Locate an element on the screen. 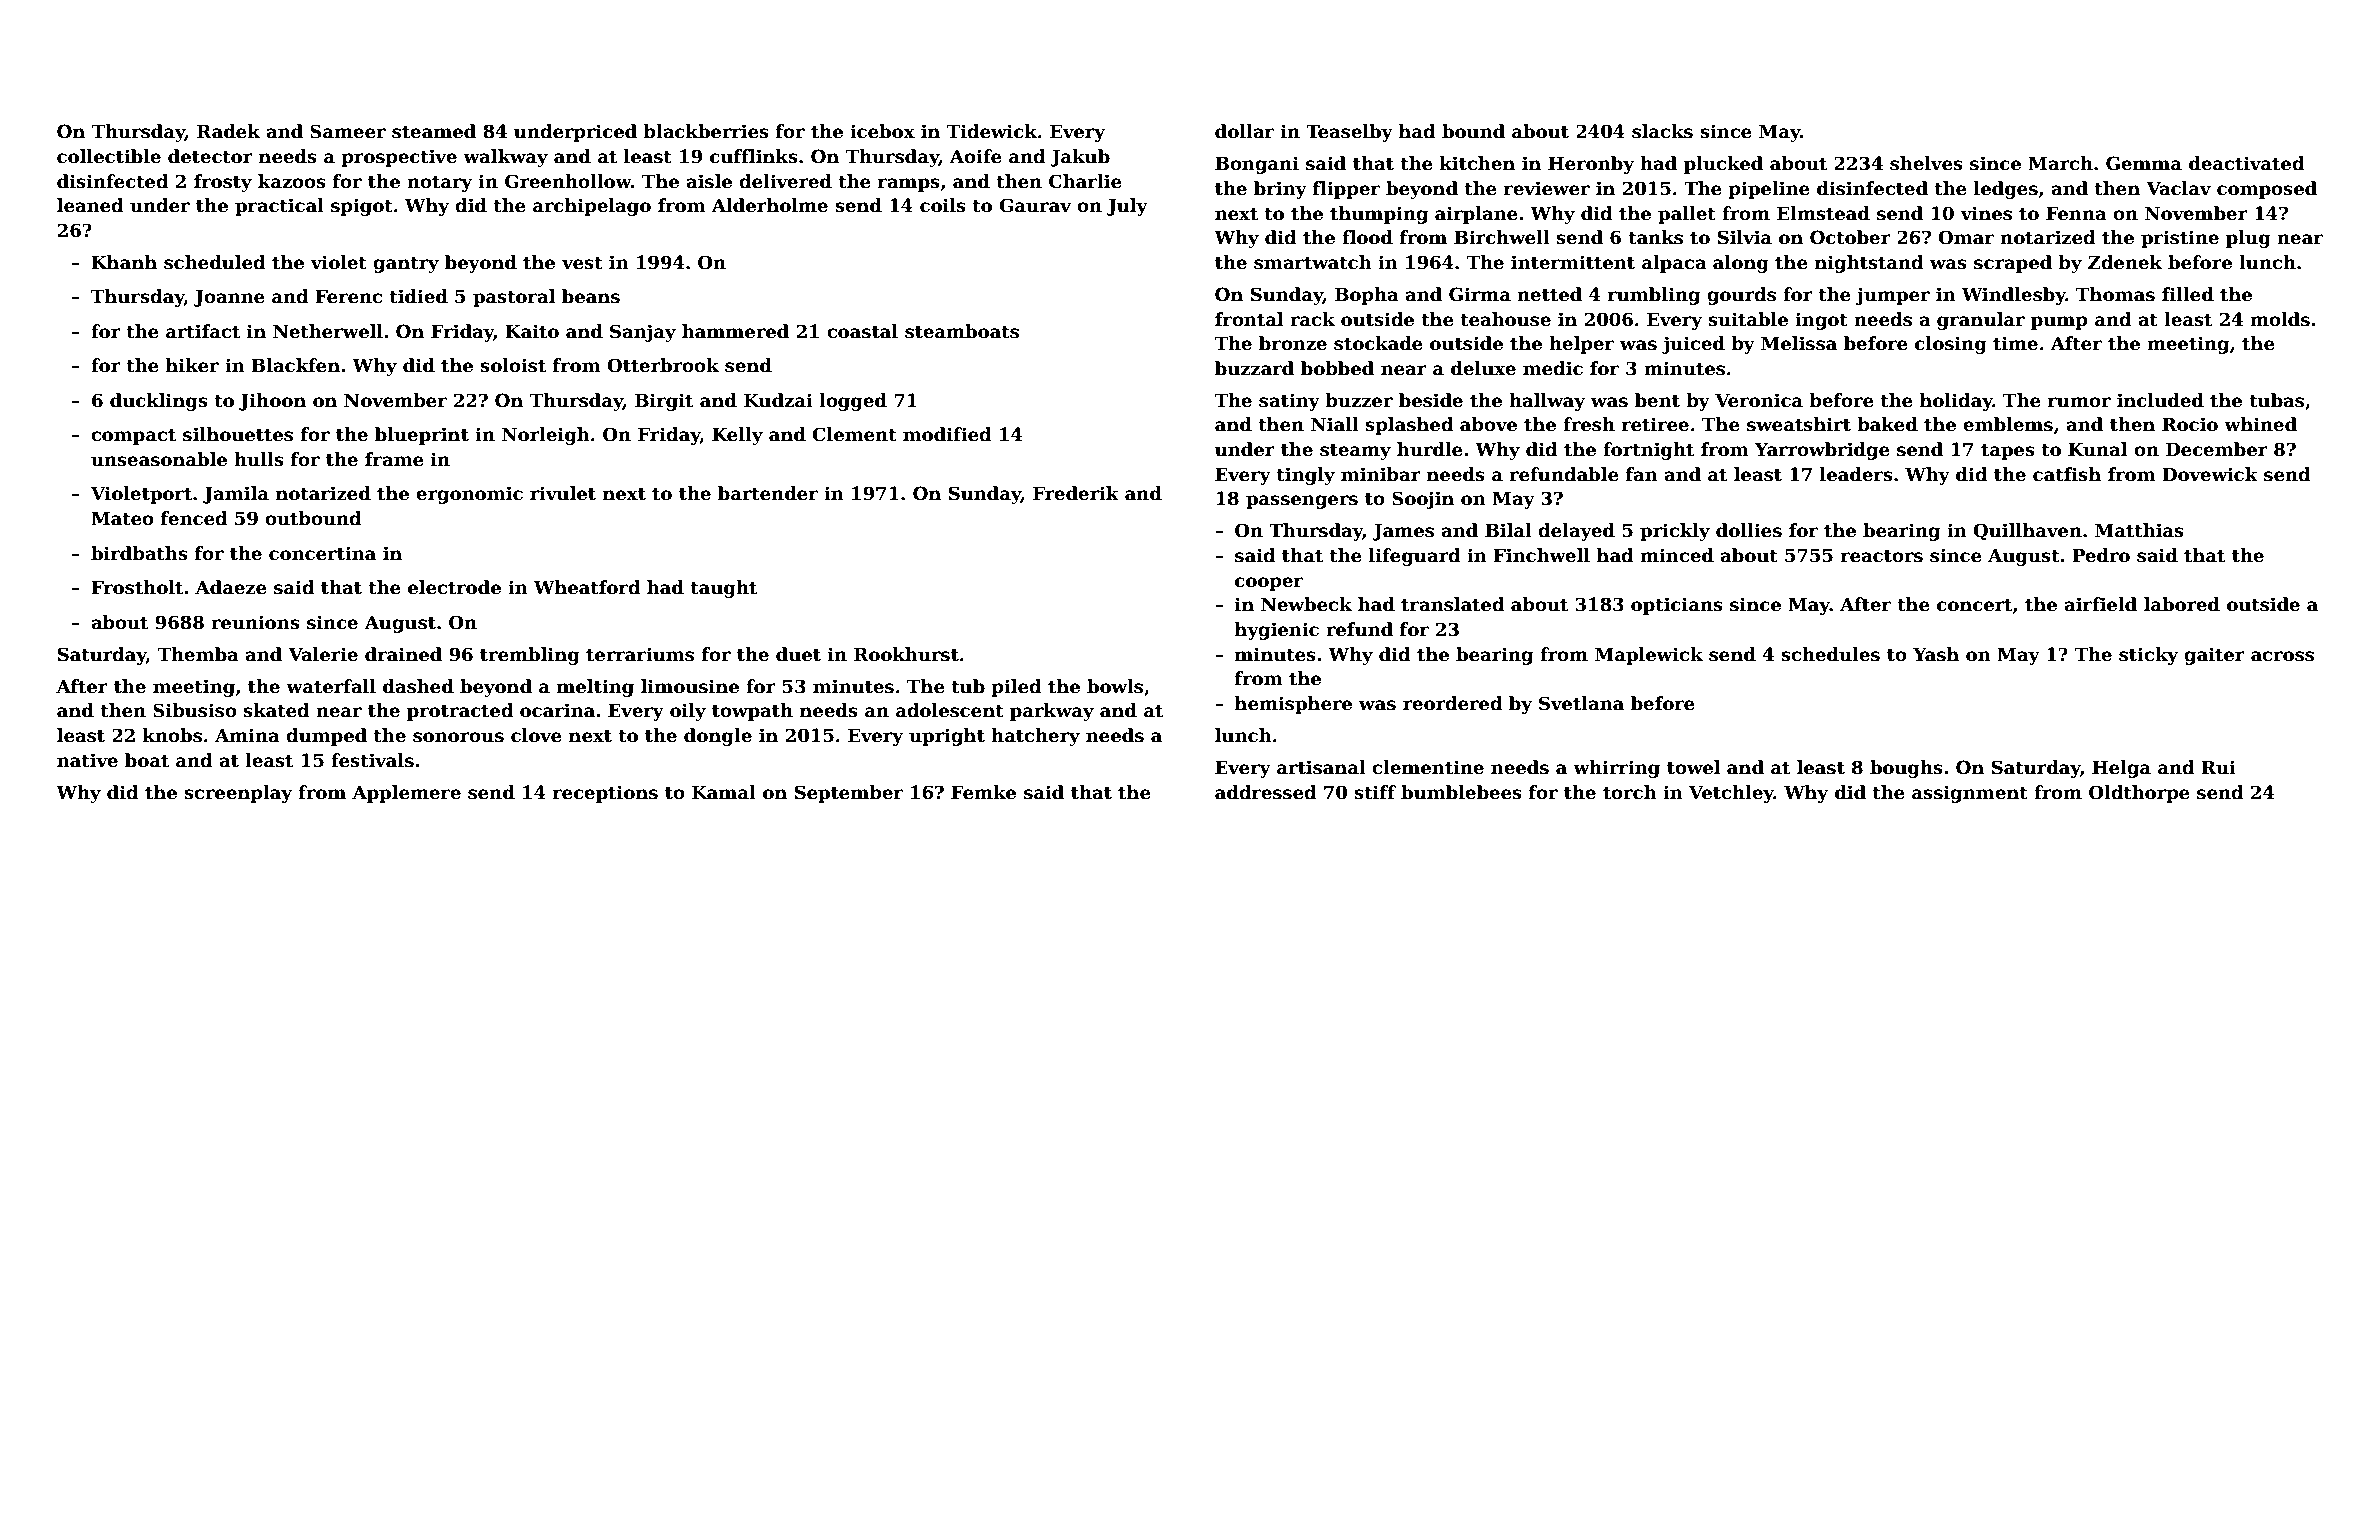 The width and height of the screenshot is (2380, 1540). Kaito is located at coordinates (532, 331).
